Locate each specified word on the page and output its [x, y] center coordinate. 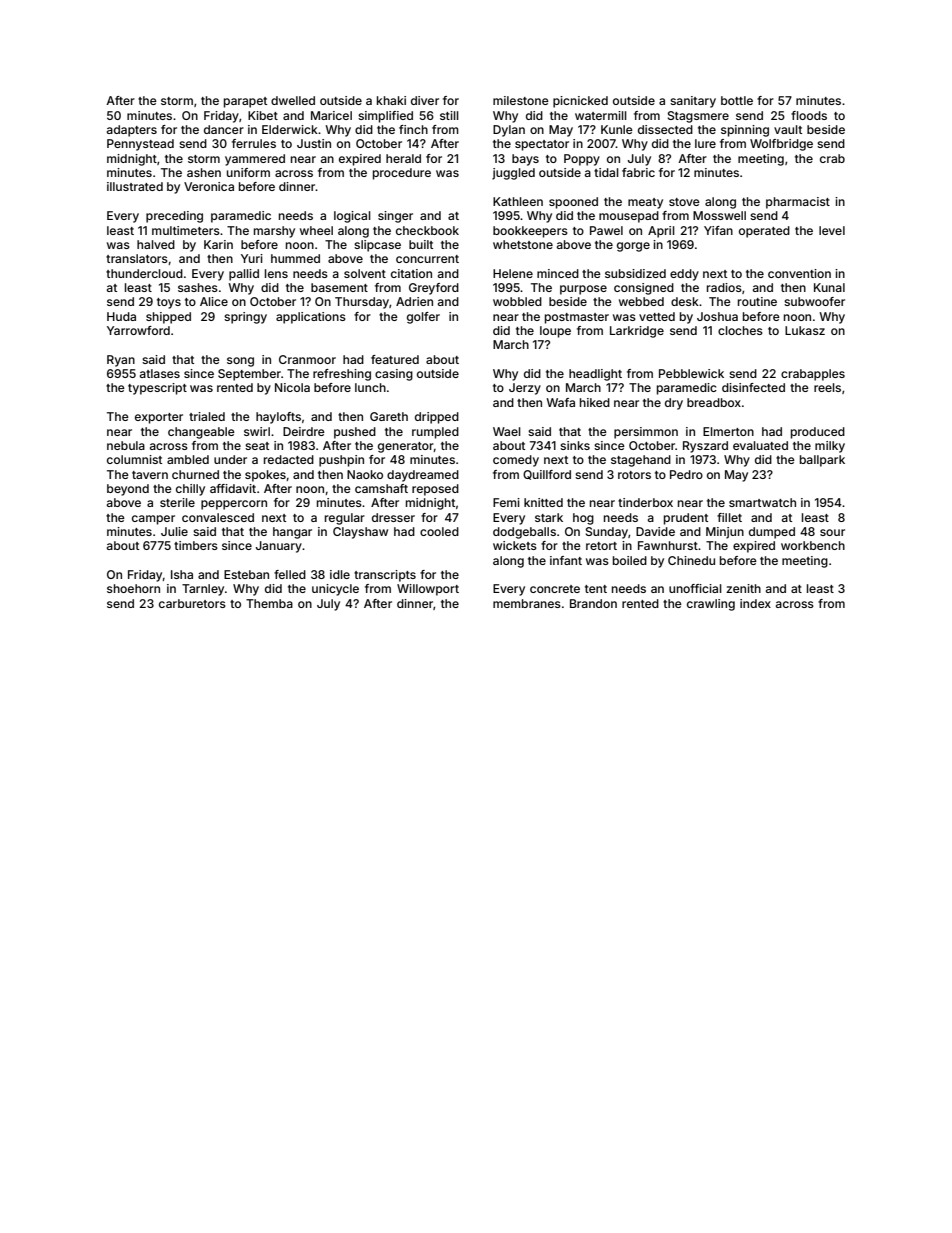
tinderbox [645, 502]
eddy [684, 275]
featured [395, 359]
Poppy [582, 160]
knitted [543, 502]
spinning [745, 131]
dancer [224, 129]
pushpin [341, 461]
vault [788, 129]
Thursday [362, 303]
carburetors [192, 603]
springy [245, 318]
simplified [385, 117]
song [240, 362]
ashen [204, 172]
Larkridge [637, 332]
